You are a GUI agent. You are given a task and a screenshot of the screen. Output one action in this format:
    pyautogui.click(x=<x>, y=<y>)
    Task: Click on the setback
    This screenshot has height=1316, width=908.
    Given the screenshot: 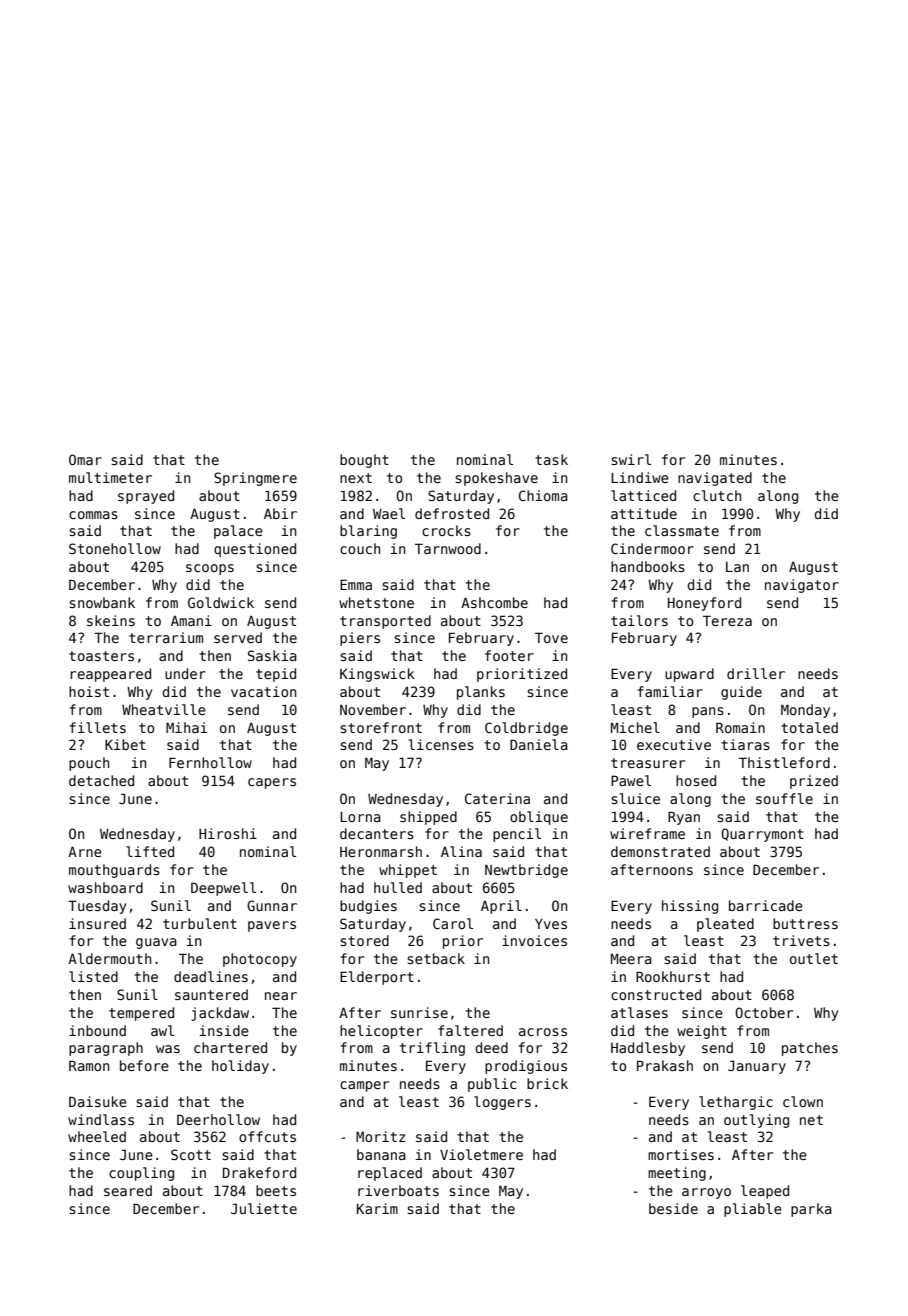 What is the action you would take?
    pyautogui.click(x=436, y=958)
